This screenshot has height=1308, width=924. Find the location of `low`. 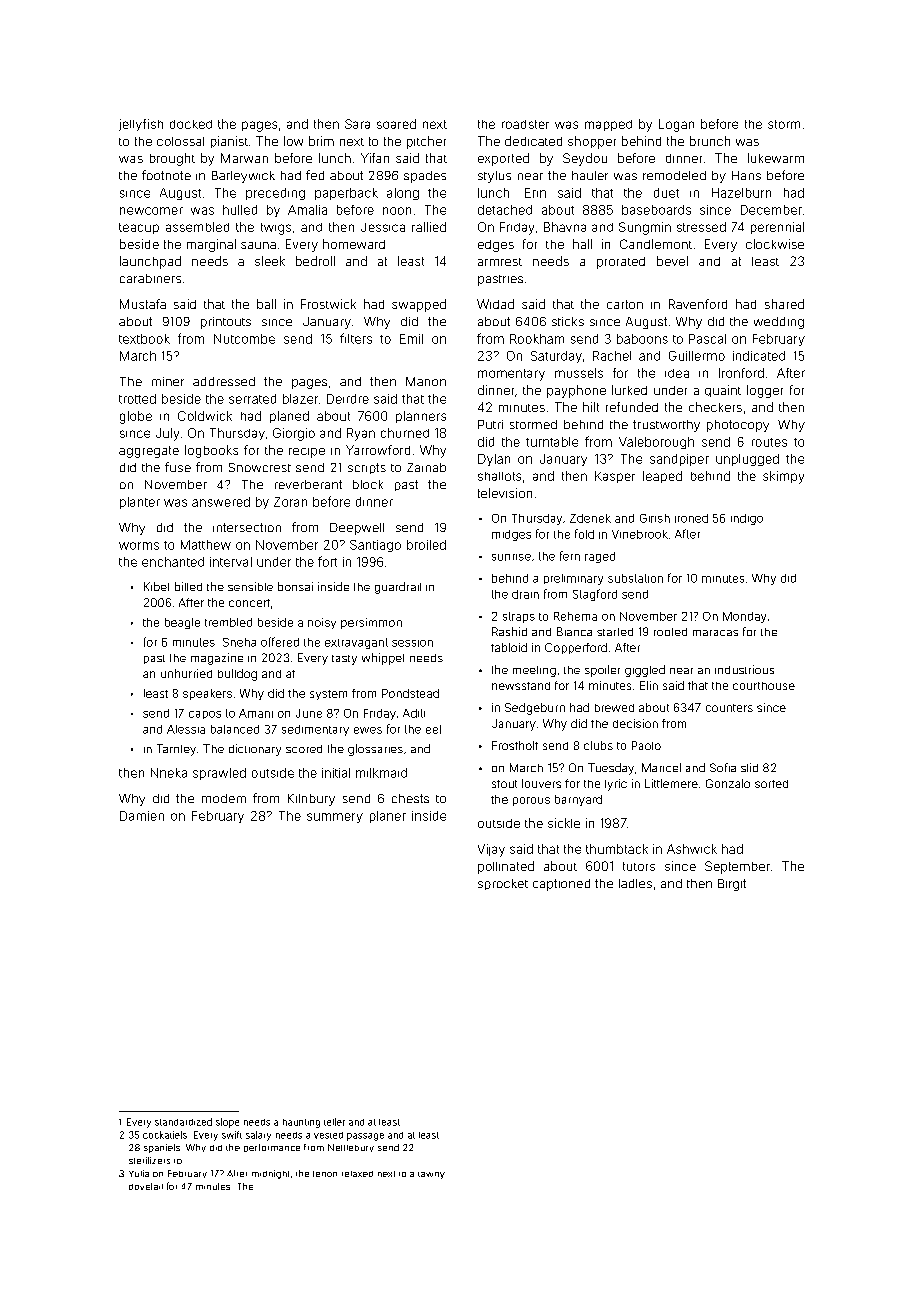

low is located at coordinates (293, 141).
